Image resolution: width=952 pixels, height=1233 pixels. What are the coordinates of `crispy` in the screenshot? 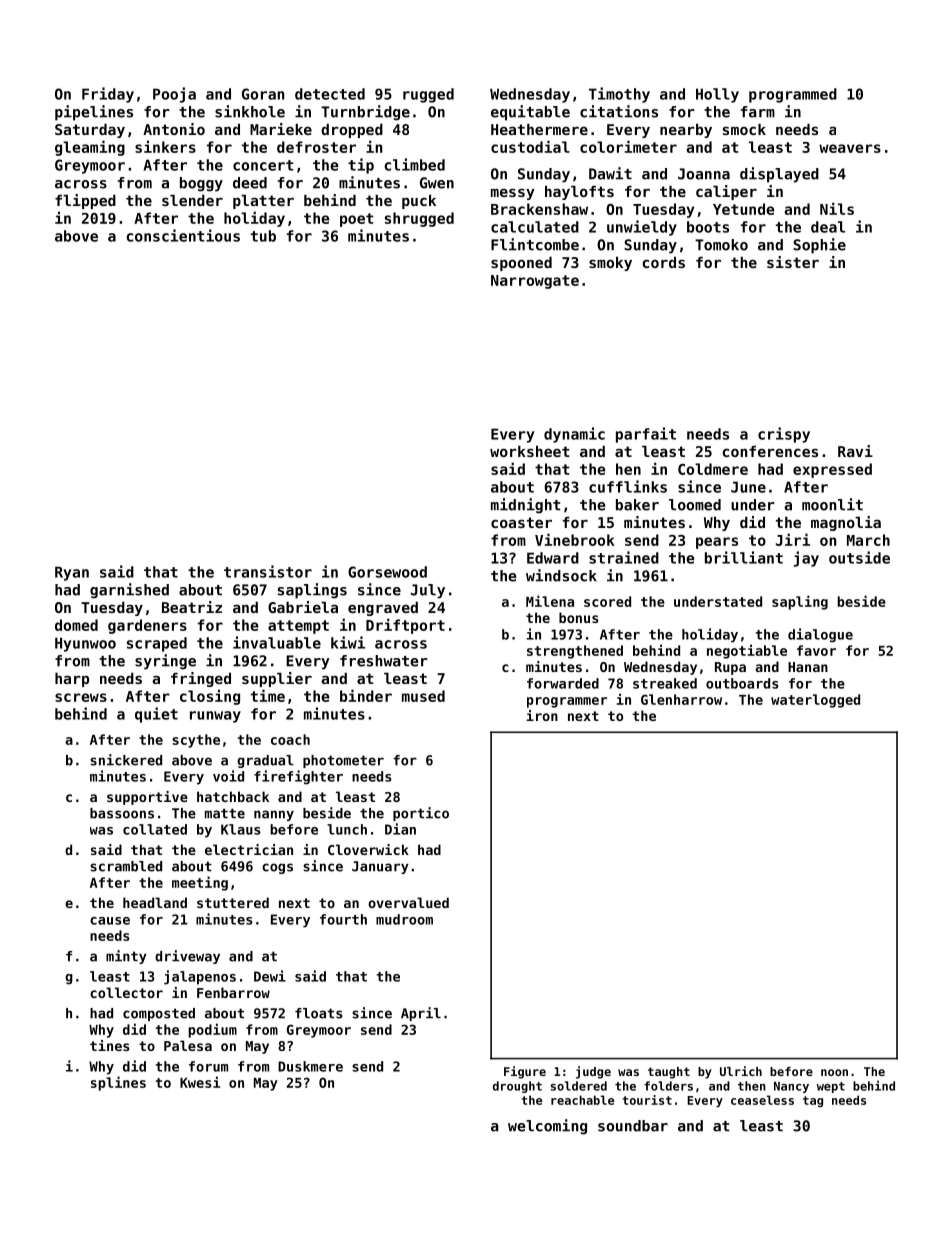 It's located at (784, 435).
